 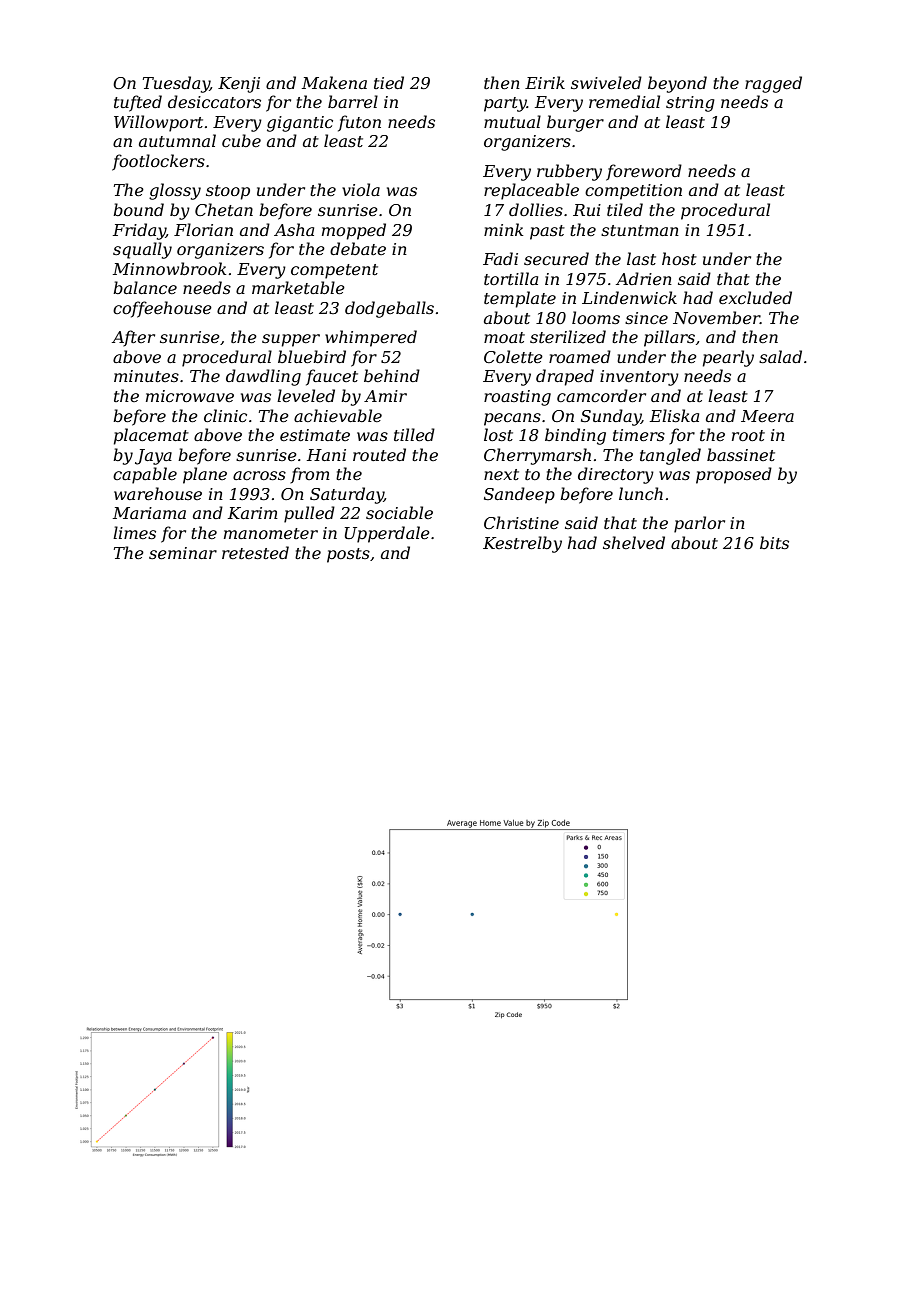 What do you see at coordinates (359, 123) in the document?
I see `futon` at bounding box center [359, 123].
